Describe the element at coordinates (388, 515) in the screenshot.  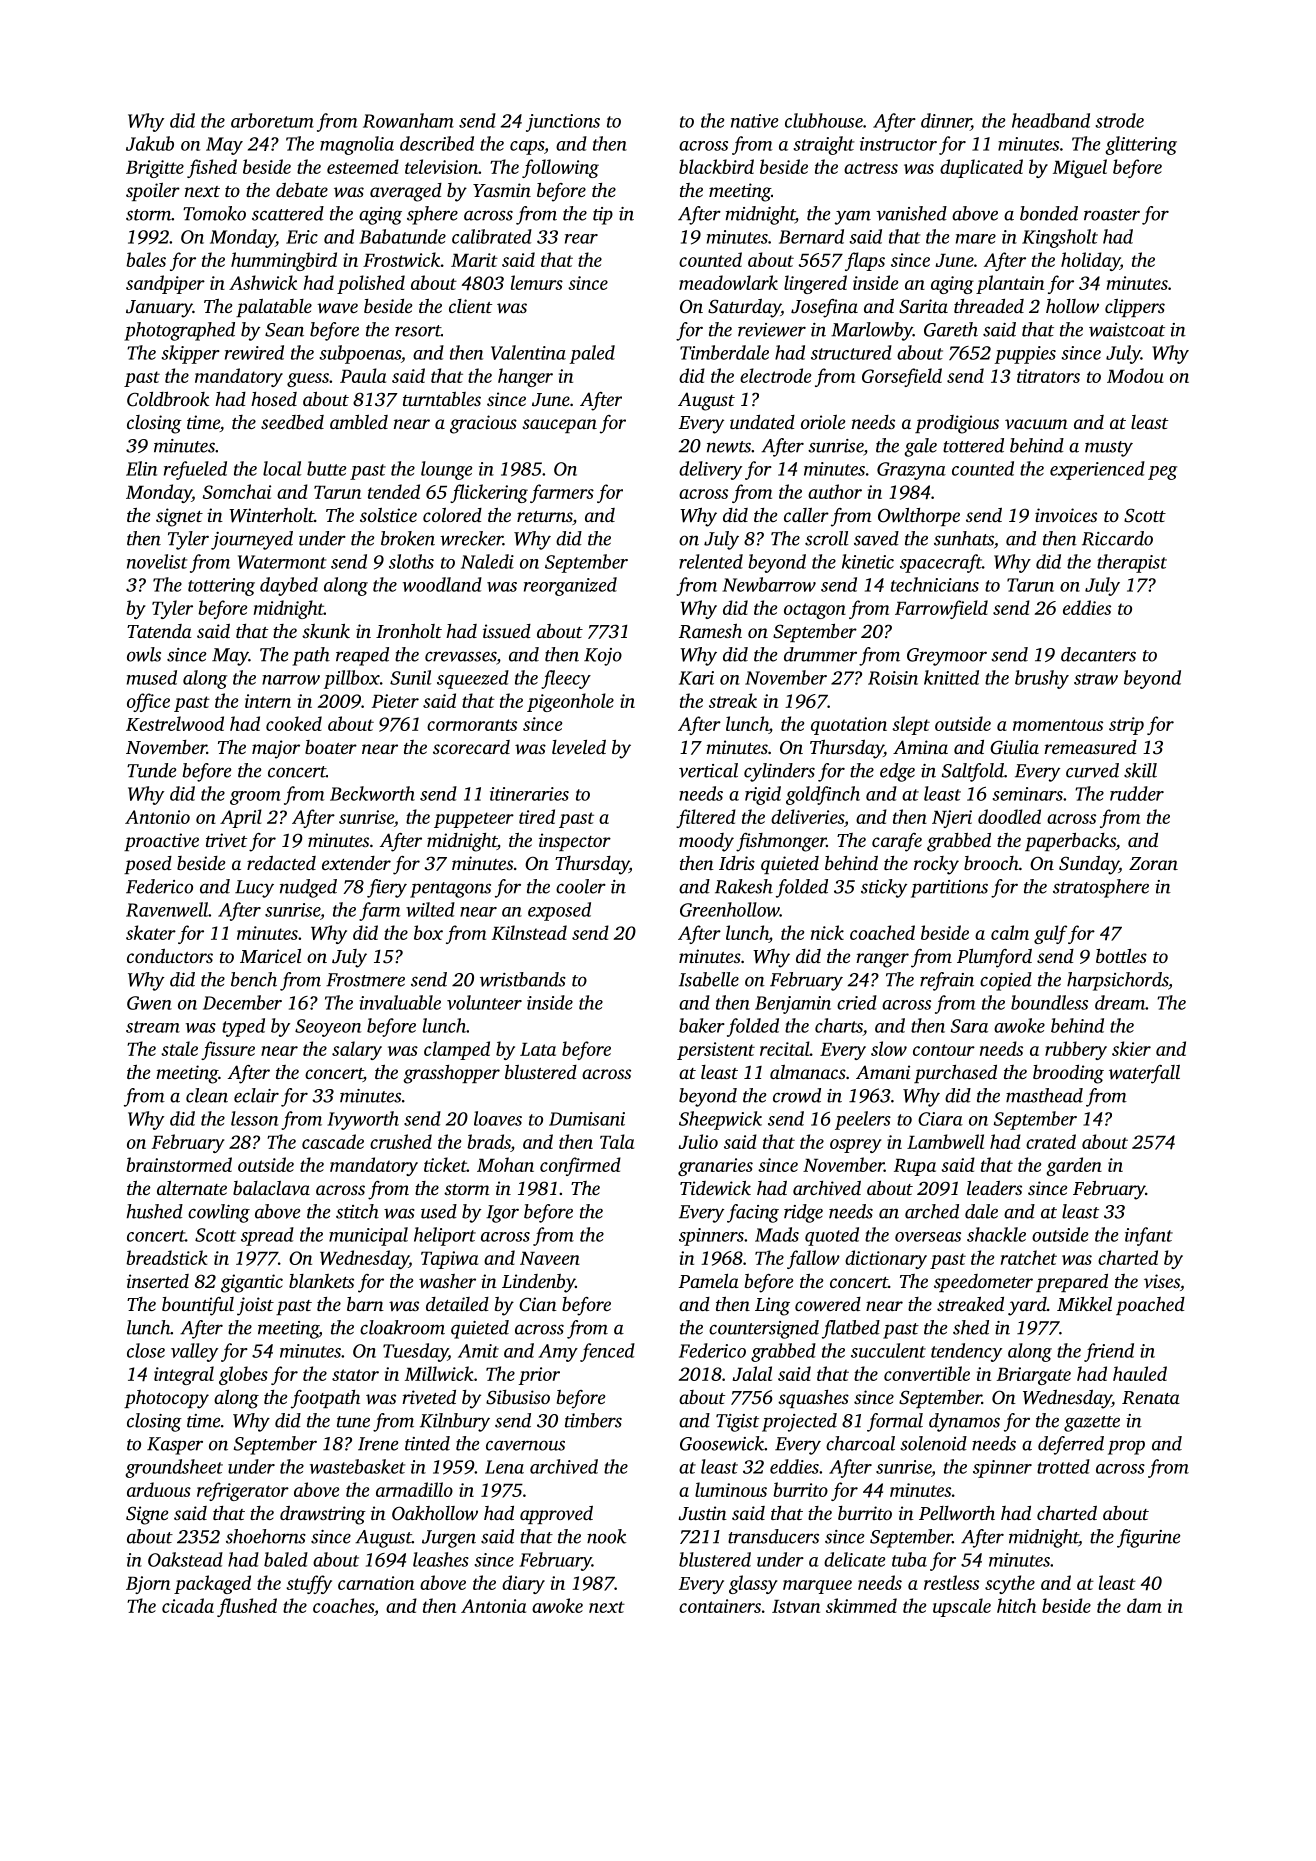
I see `solstice` at that location.
